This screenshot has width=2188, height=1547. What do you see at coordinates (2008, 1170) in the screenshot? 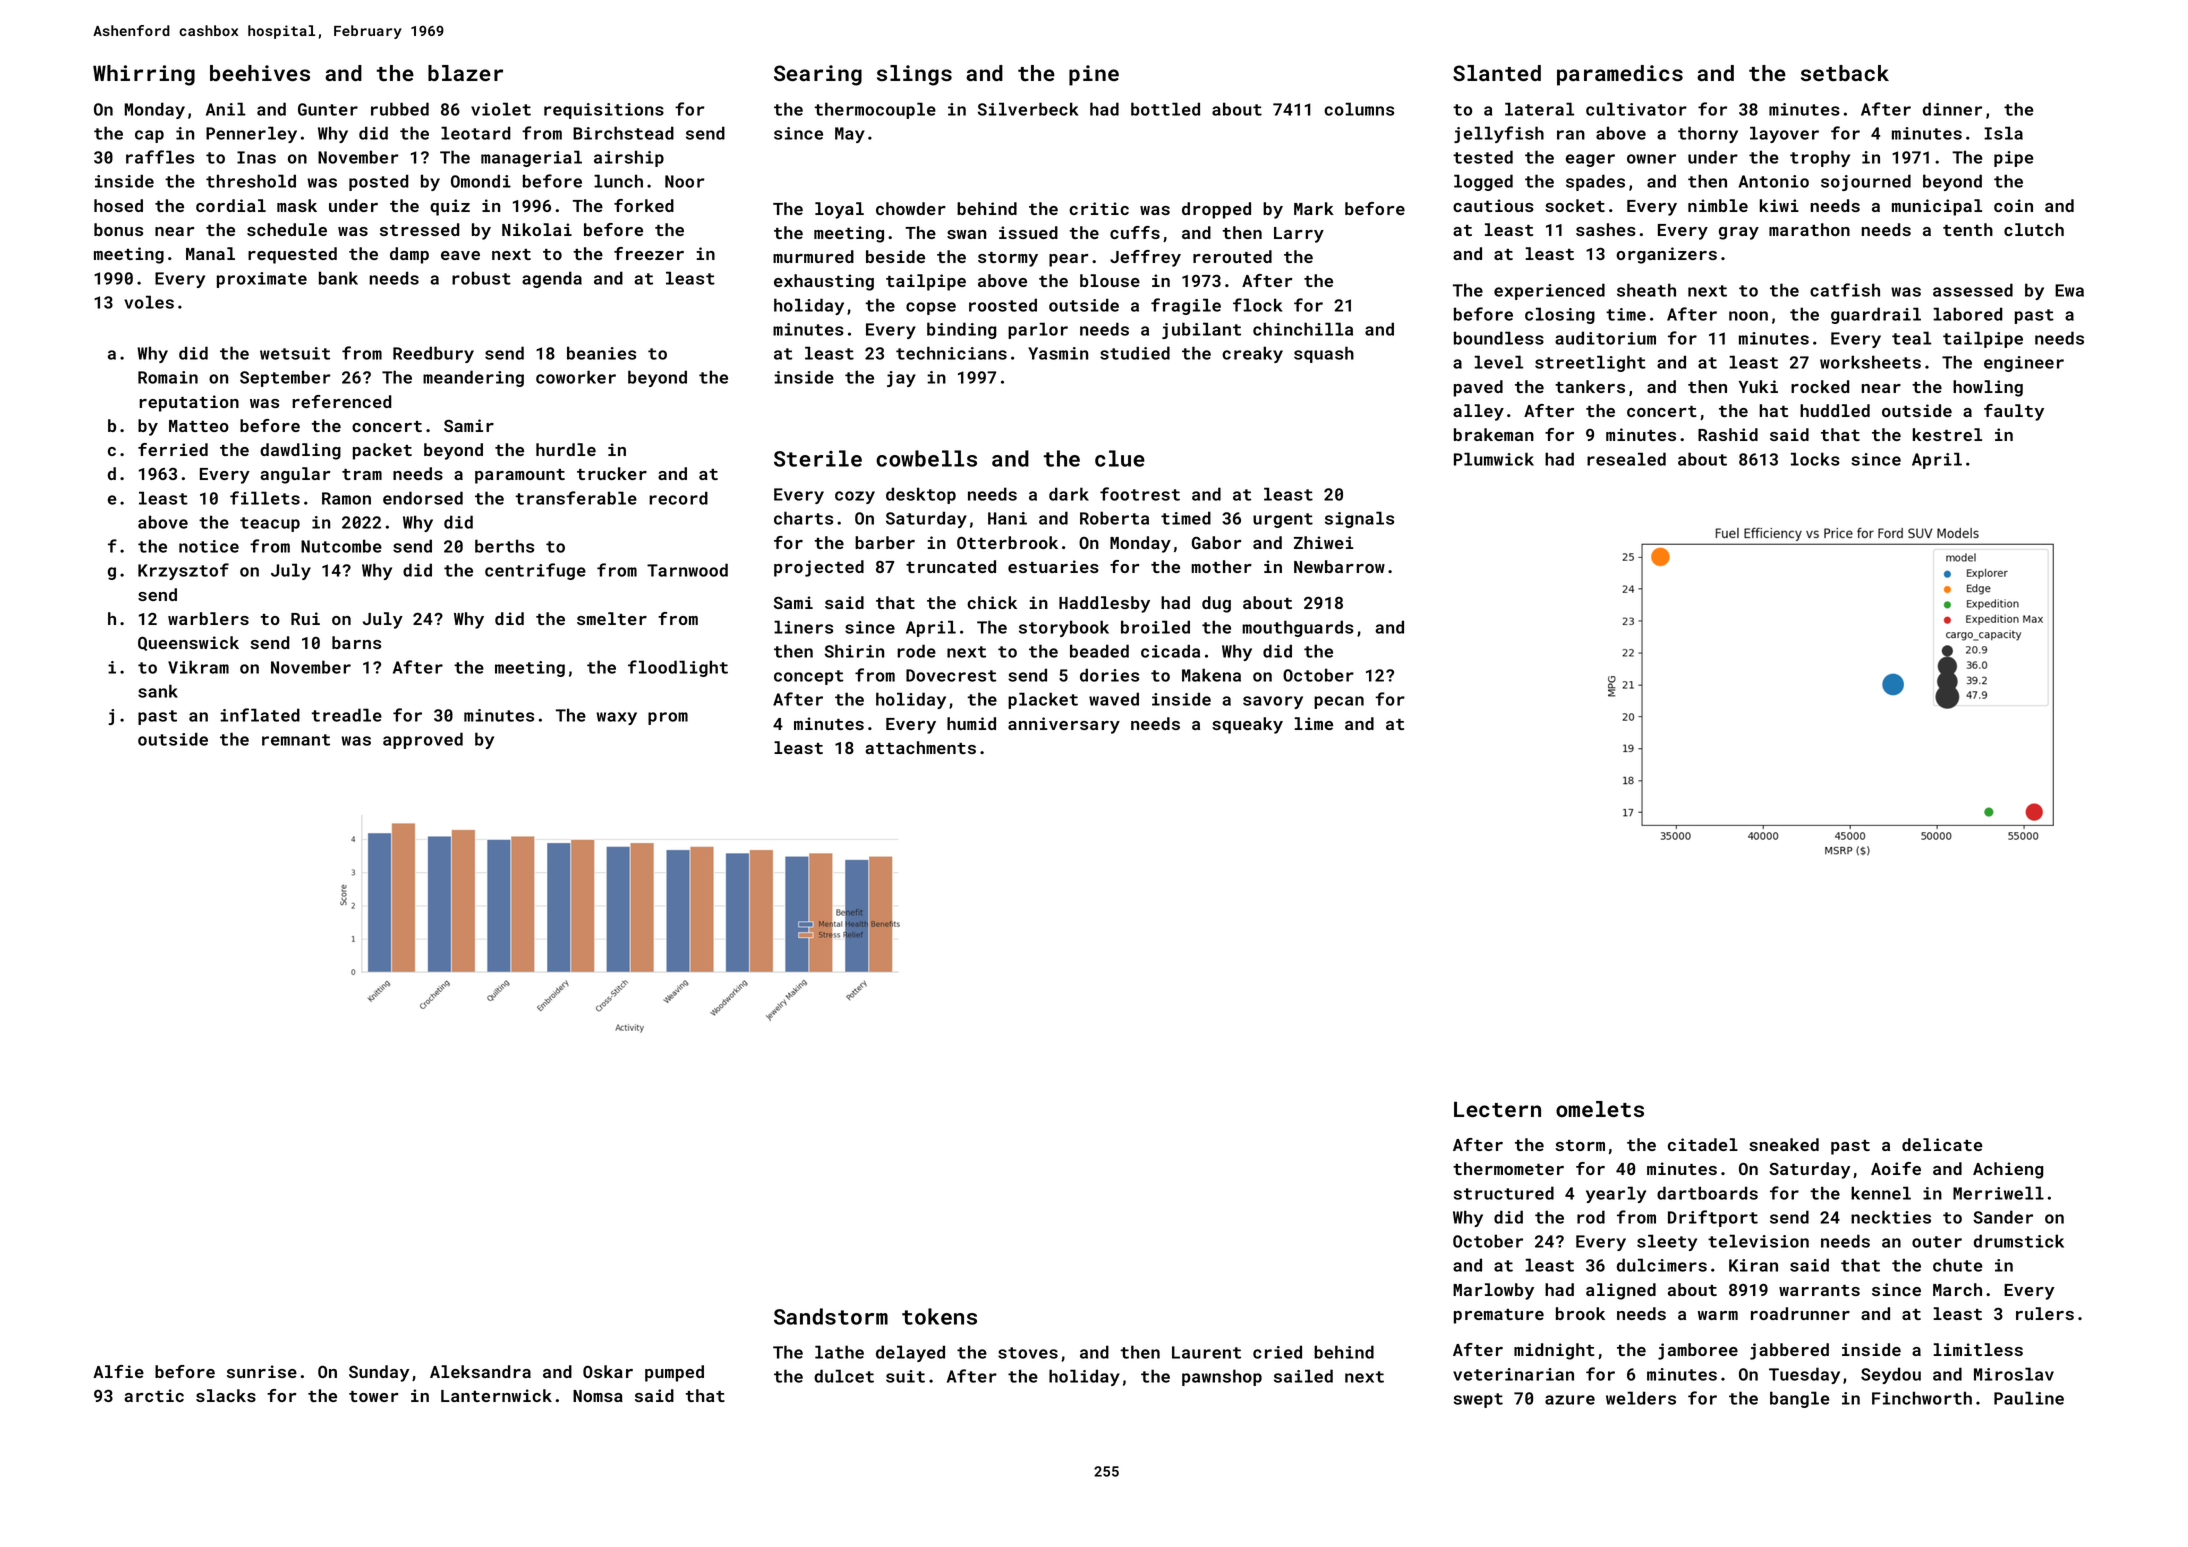
I see `Achieng` at bounding box center [2008, 1170].
